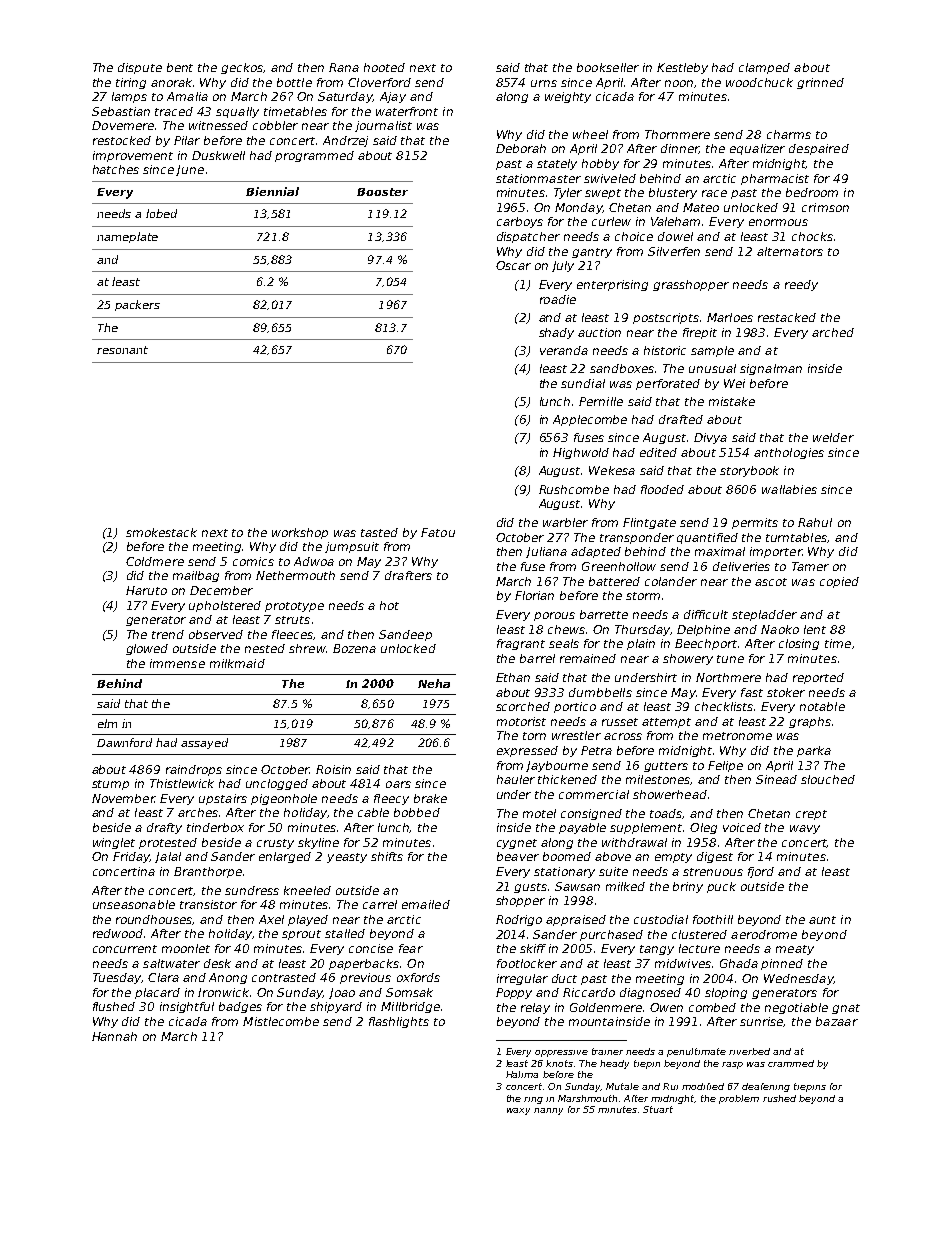  I want to click on Axel, so click(271, 919).
